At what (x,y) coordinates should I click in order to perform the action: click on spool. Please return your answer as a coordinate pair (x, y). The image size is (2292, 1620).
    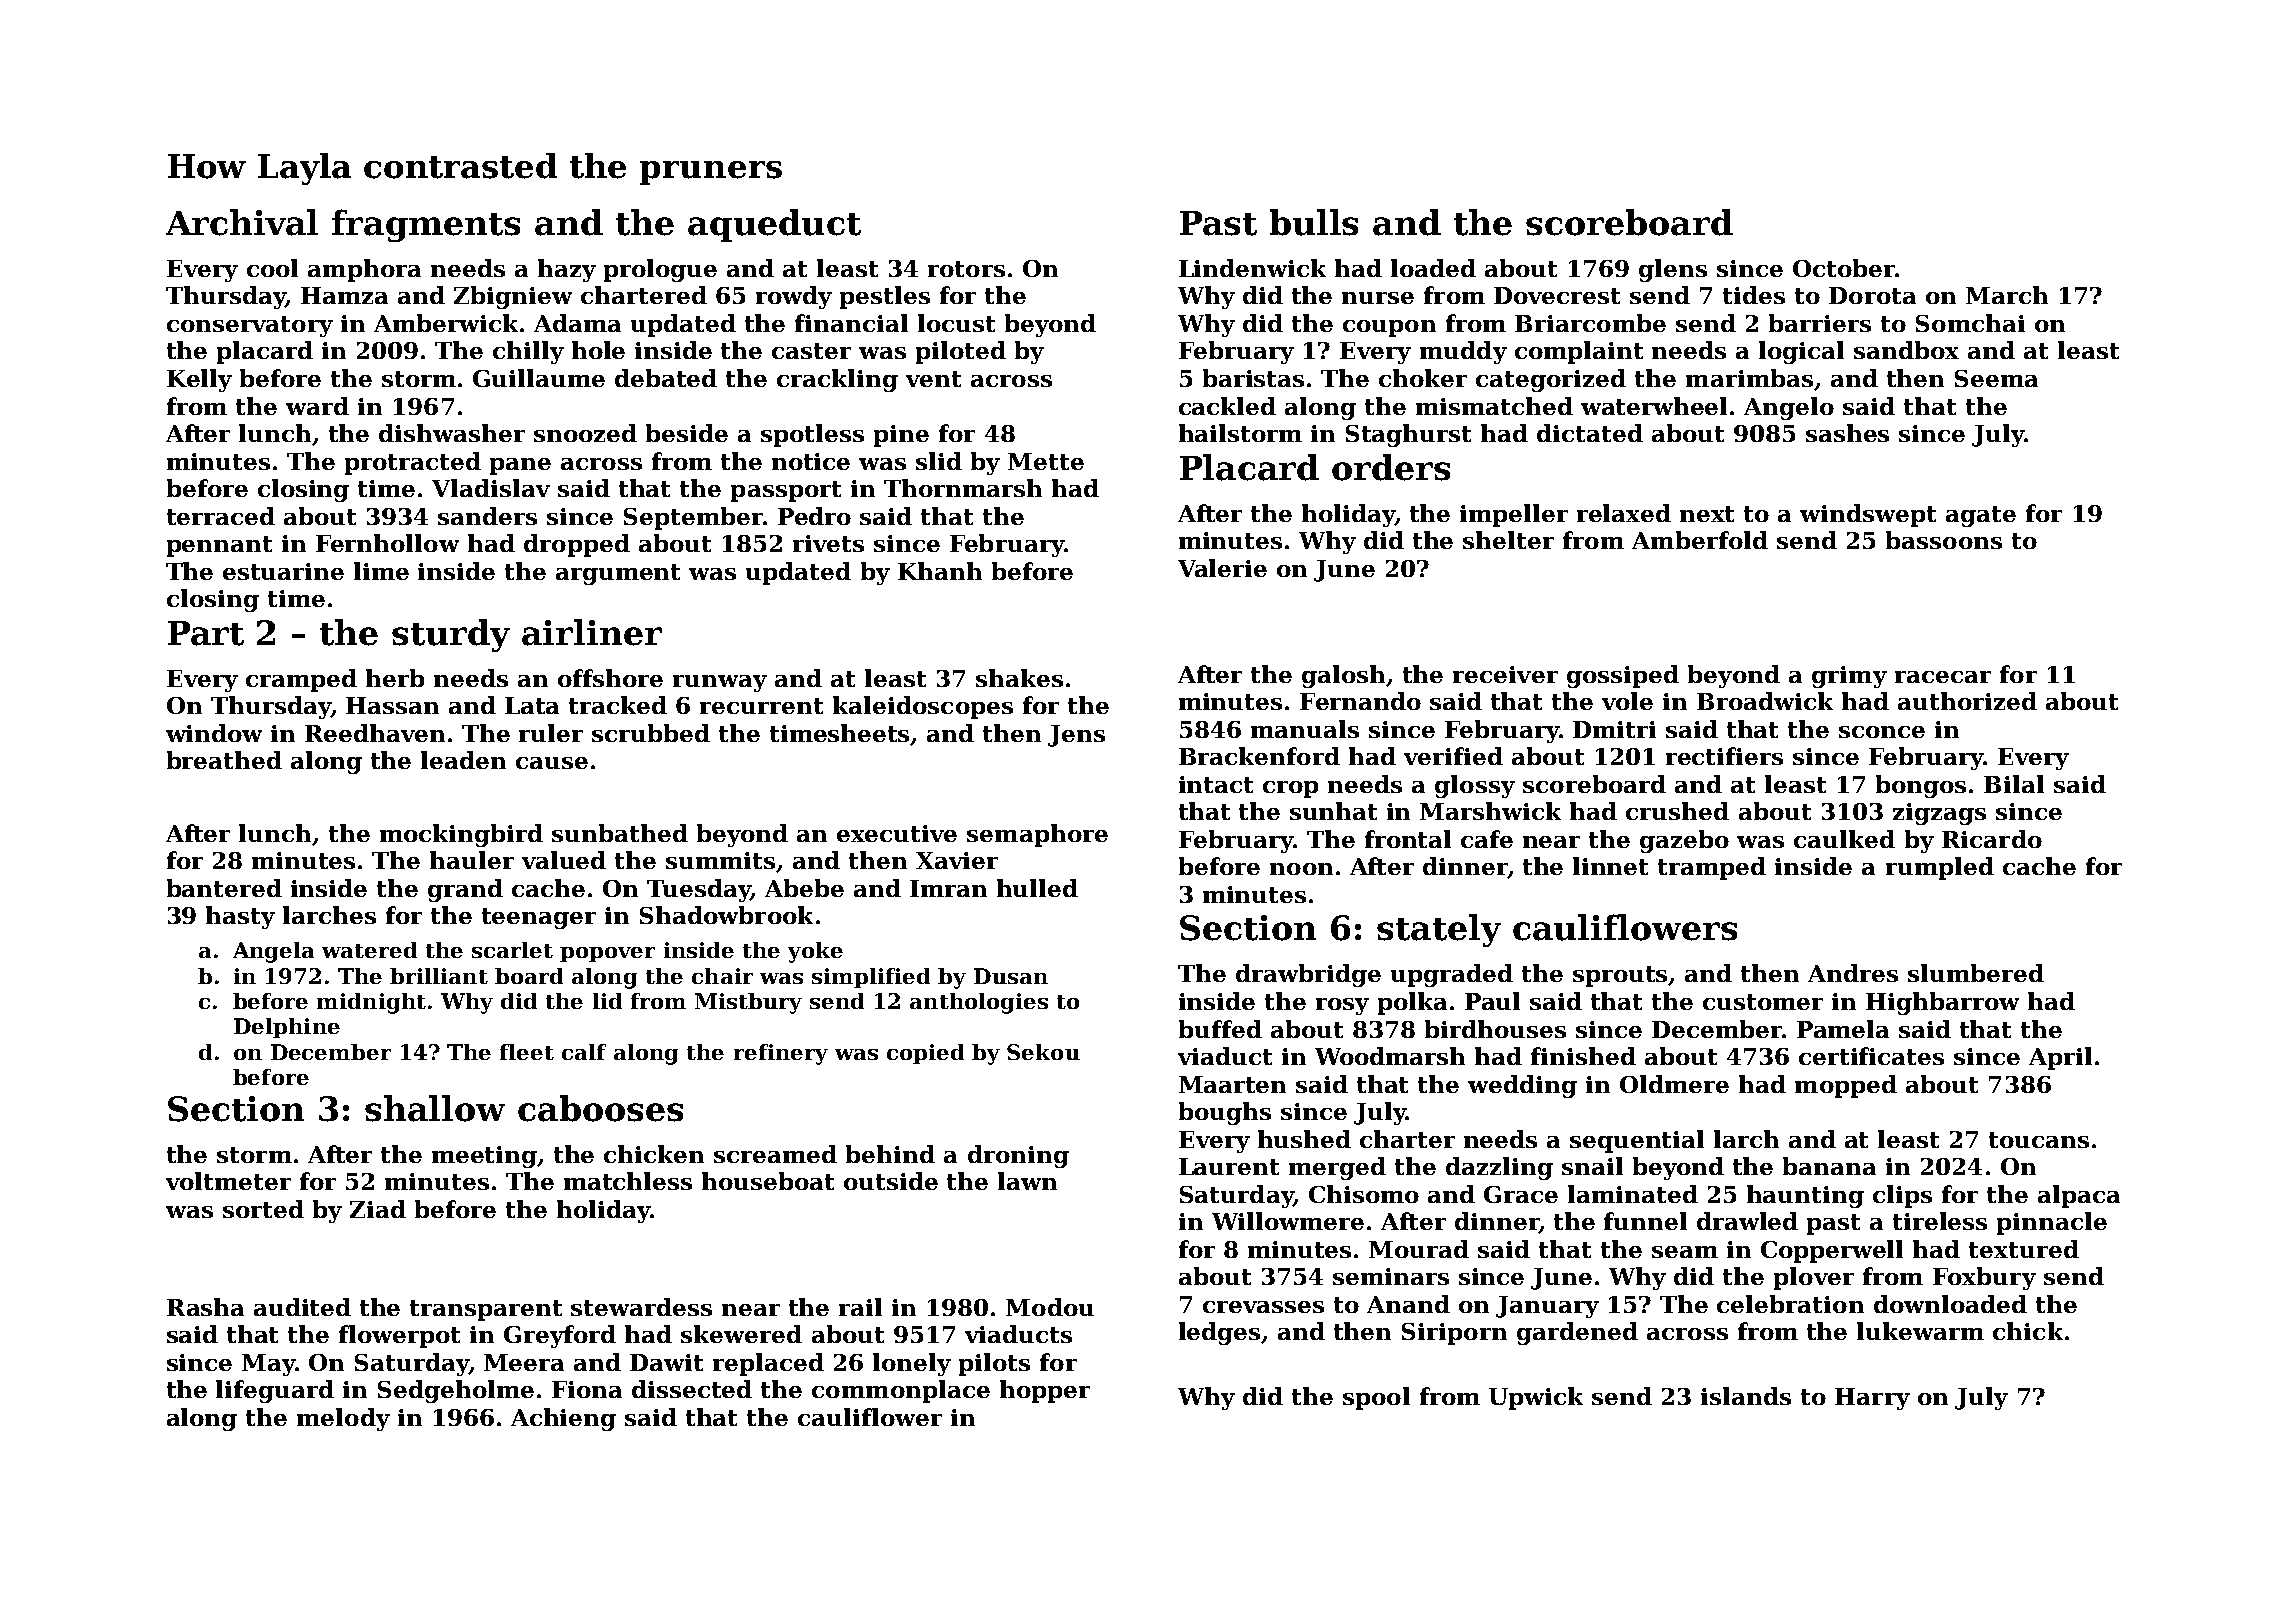
    Looking at the image, I should click on (1376, 1398).
